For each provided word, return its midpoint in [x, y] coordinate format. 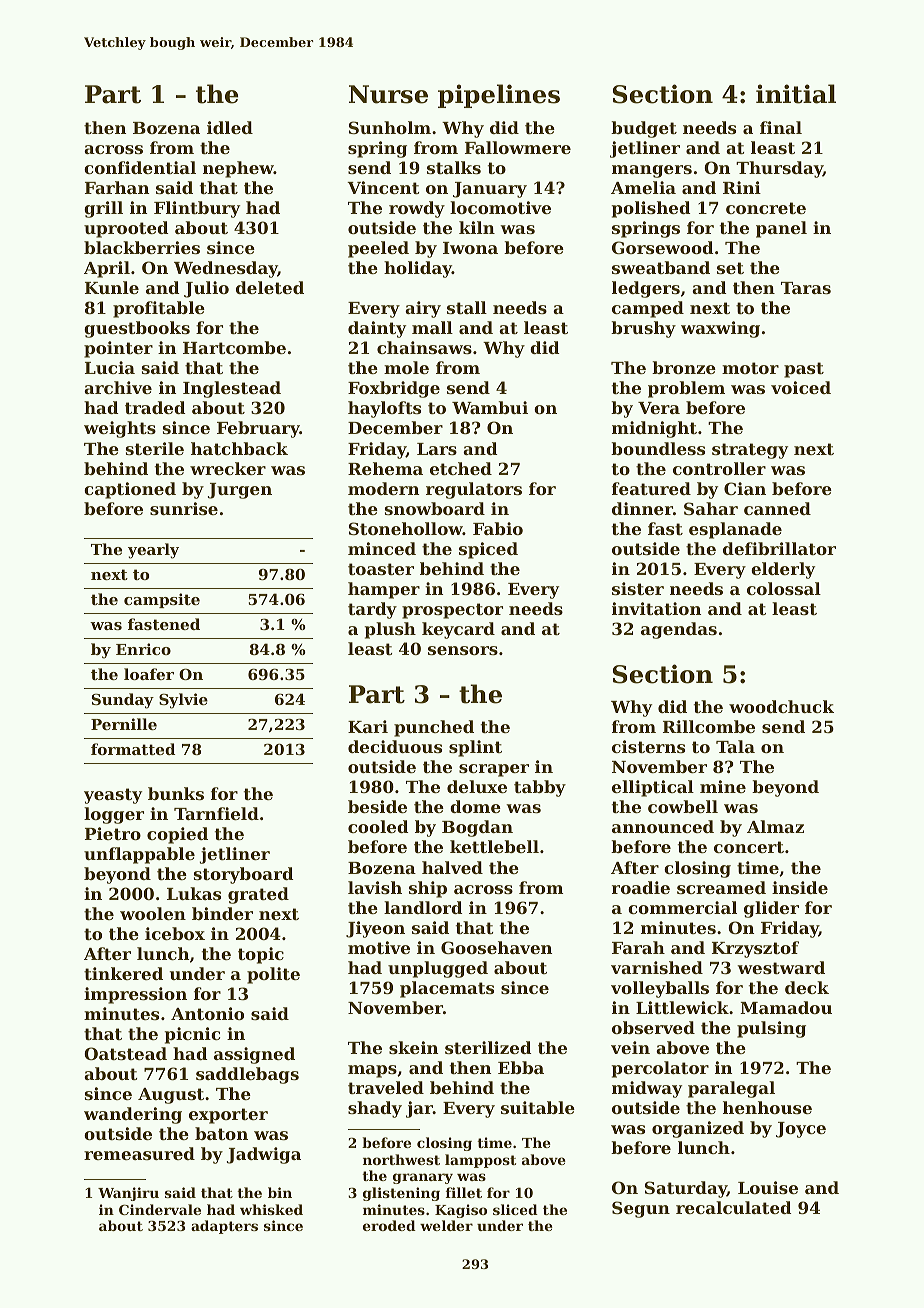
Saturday [686, 1189]
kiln [477, 227]
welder [446, 1225]
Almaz [775, 826]
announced [663, 826]
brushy [643, 329]
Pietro [113, 833]
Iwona [470, 248]
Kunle [112, 287]
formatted [133, 749]
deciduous [395, 746]
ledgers [646, 289]
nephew [238, 169]
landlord [423, 907]
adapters [224, 1227]
